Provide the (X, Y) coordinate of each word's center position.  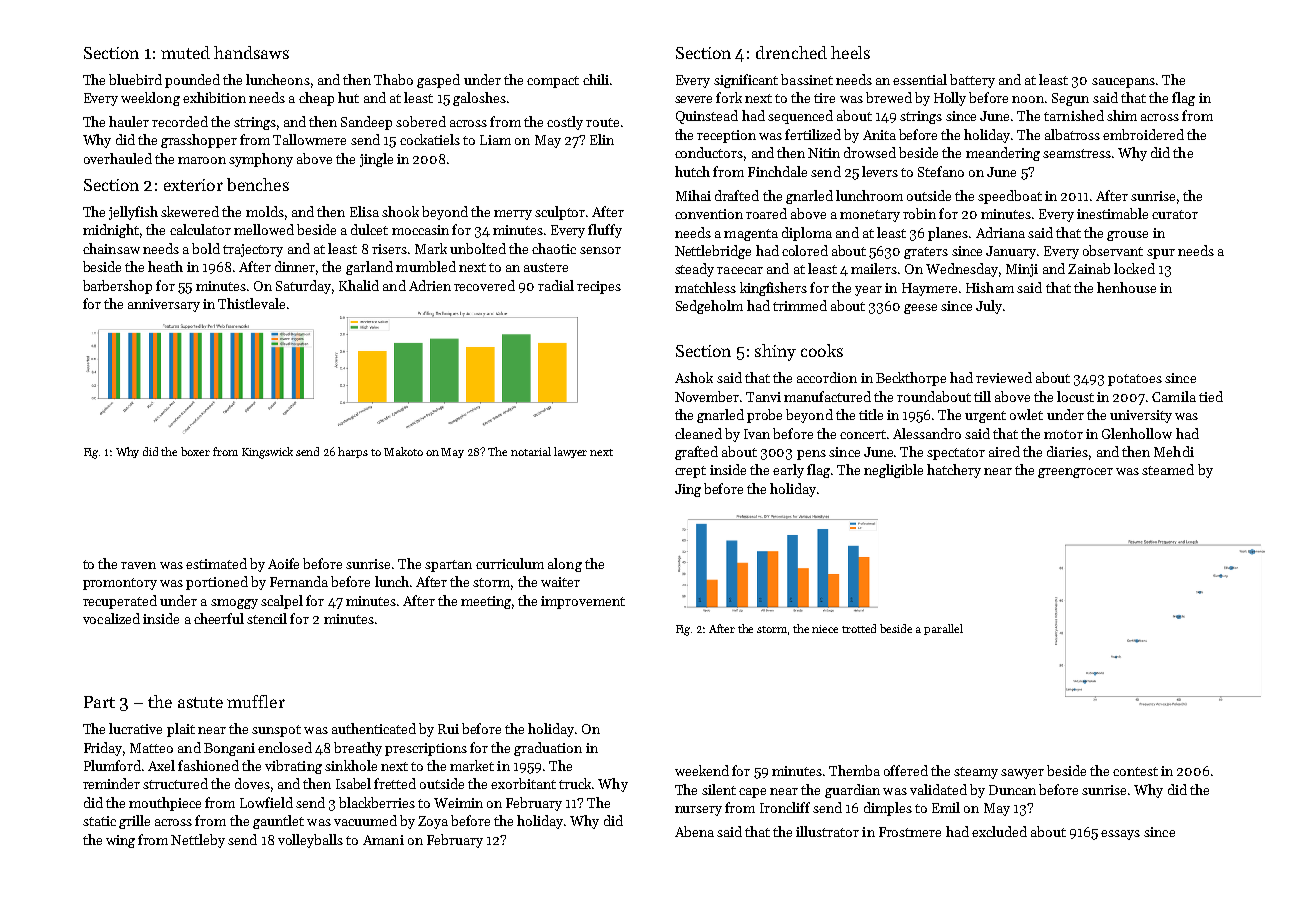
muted (185, 52)
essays (1120, 835)
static (99, 821)
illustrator (827, 831)
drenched (791, 52)
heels (850, 52)
